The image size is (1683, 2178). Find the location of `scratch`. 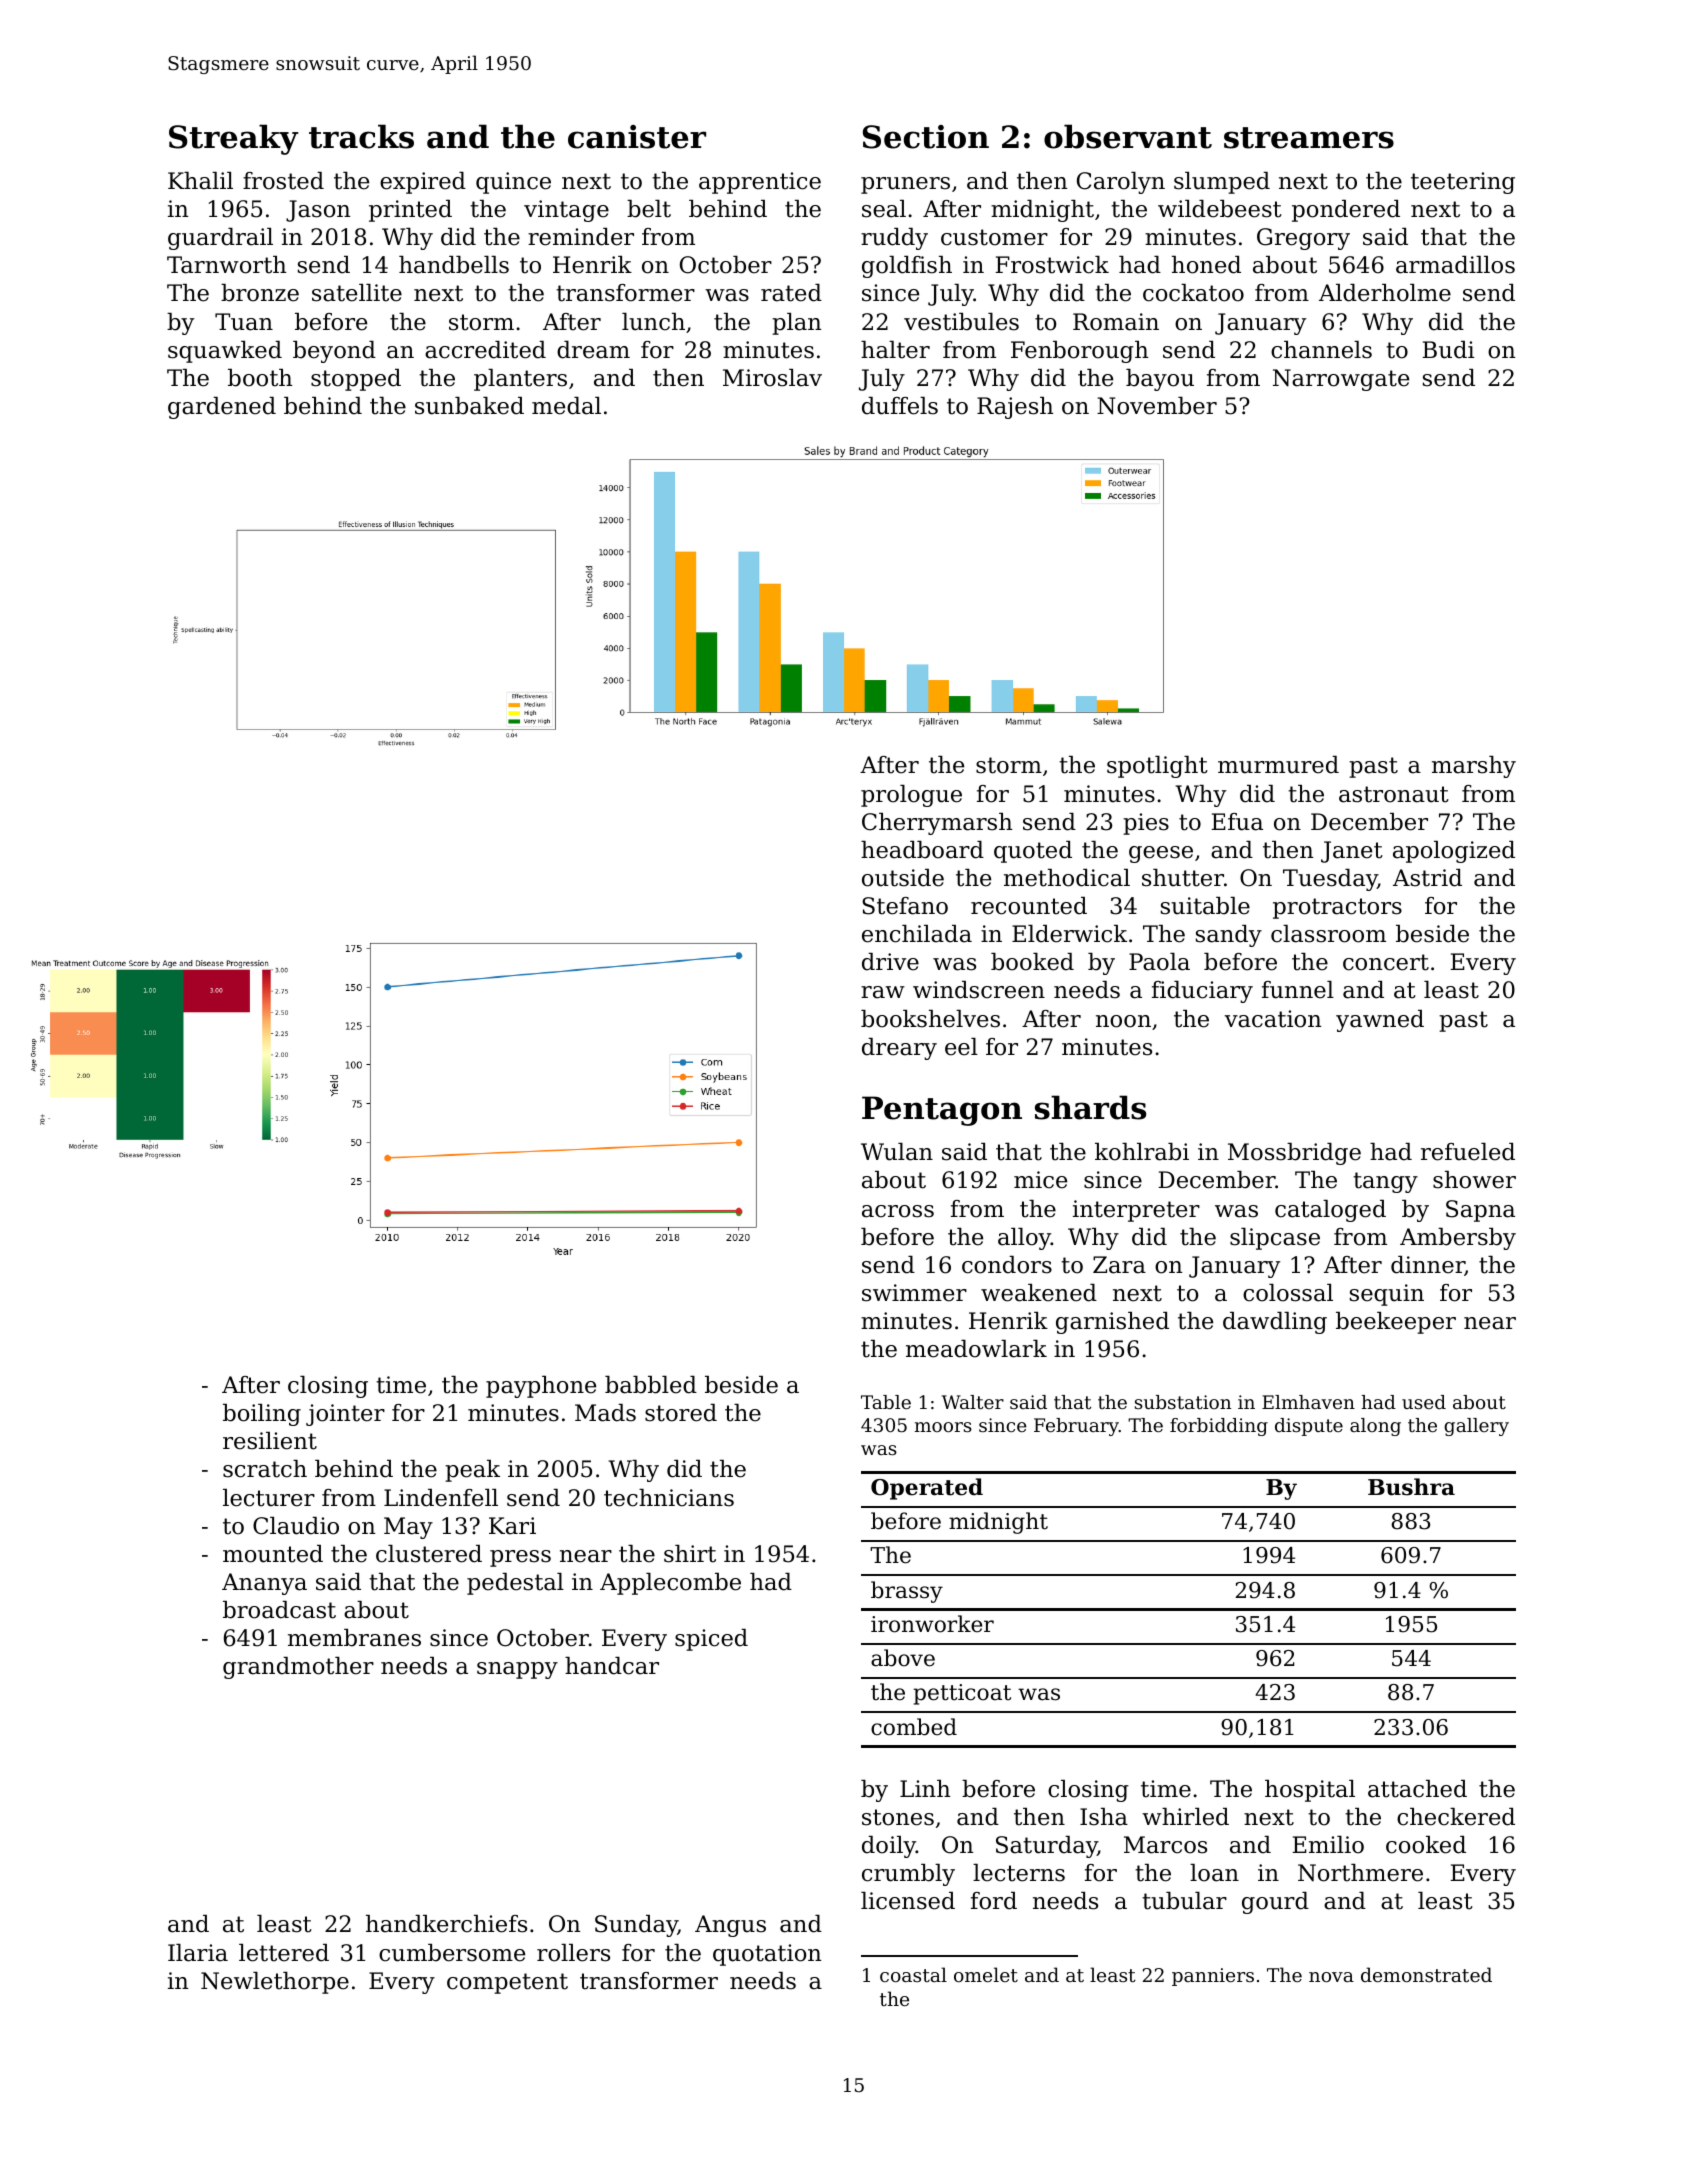

scratch is located at coordinates (265, 1469).
